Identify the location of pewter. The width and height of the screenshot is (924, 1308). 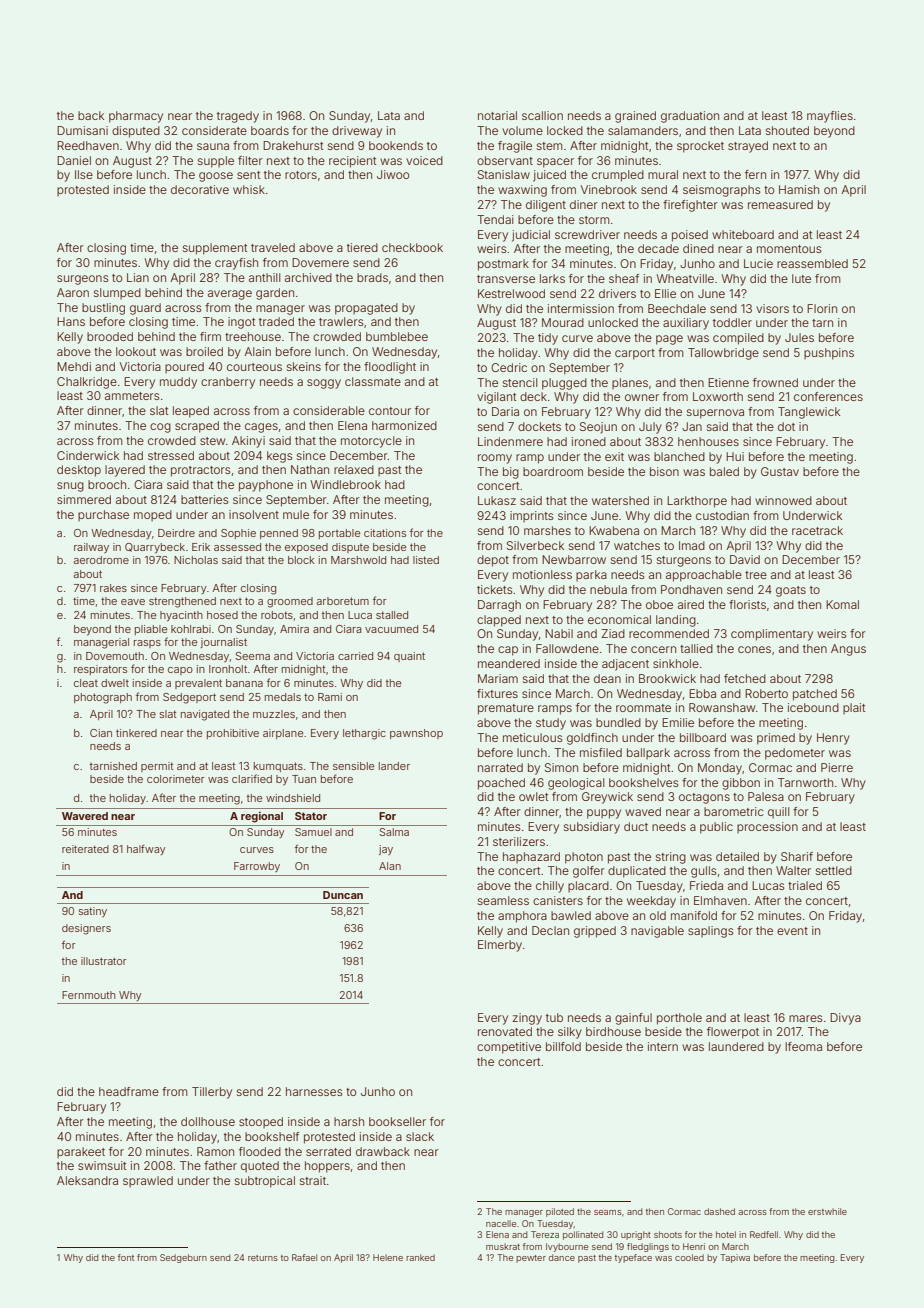
(531, 1259).
